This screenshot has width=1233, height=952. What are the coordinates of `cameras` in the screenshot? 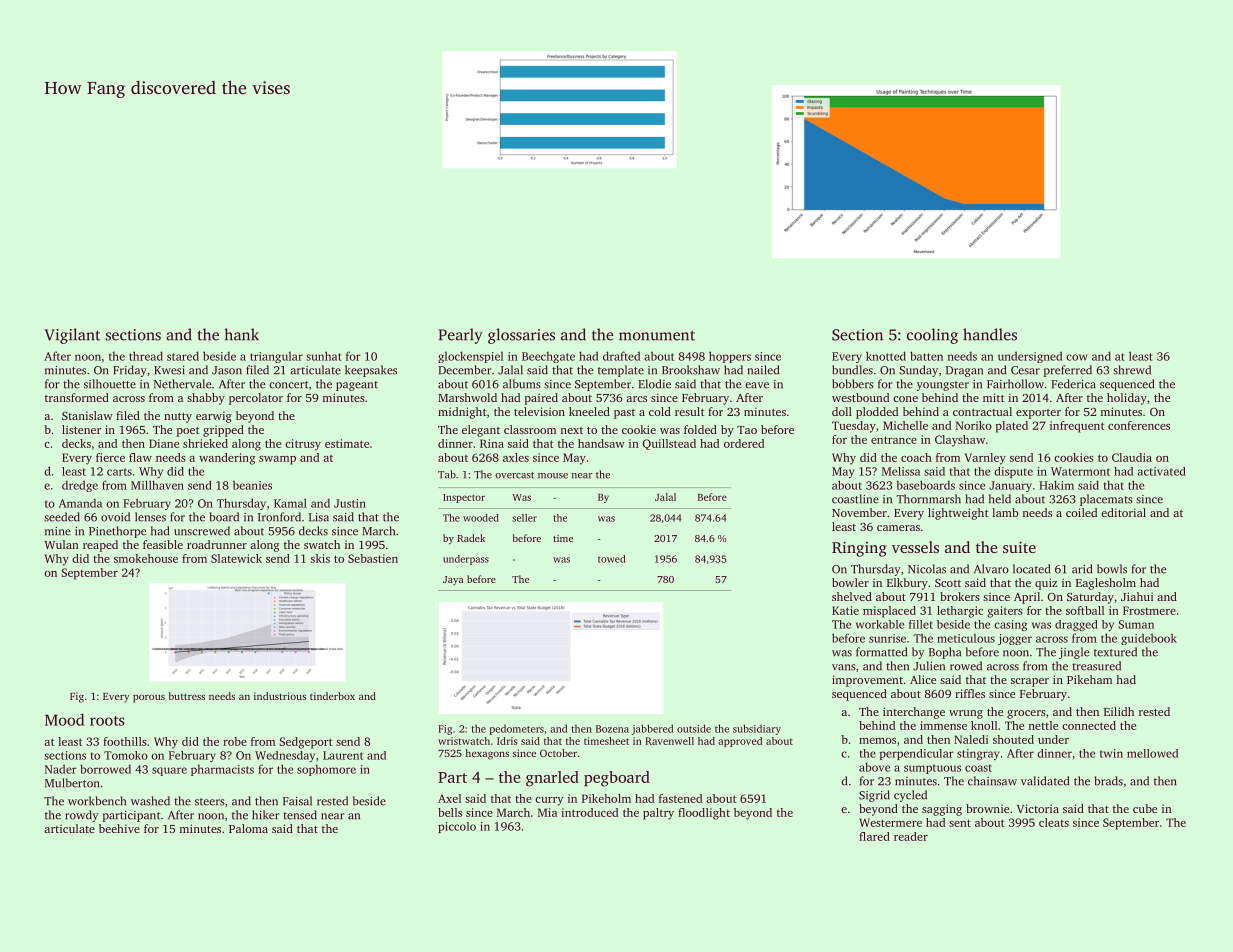 It's located at (898, 528).
